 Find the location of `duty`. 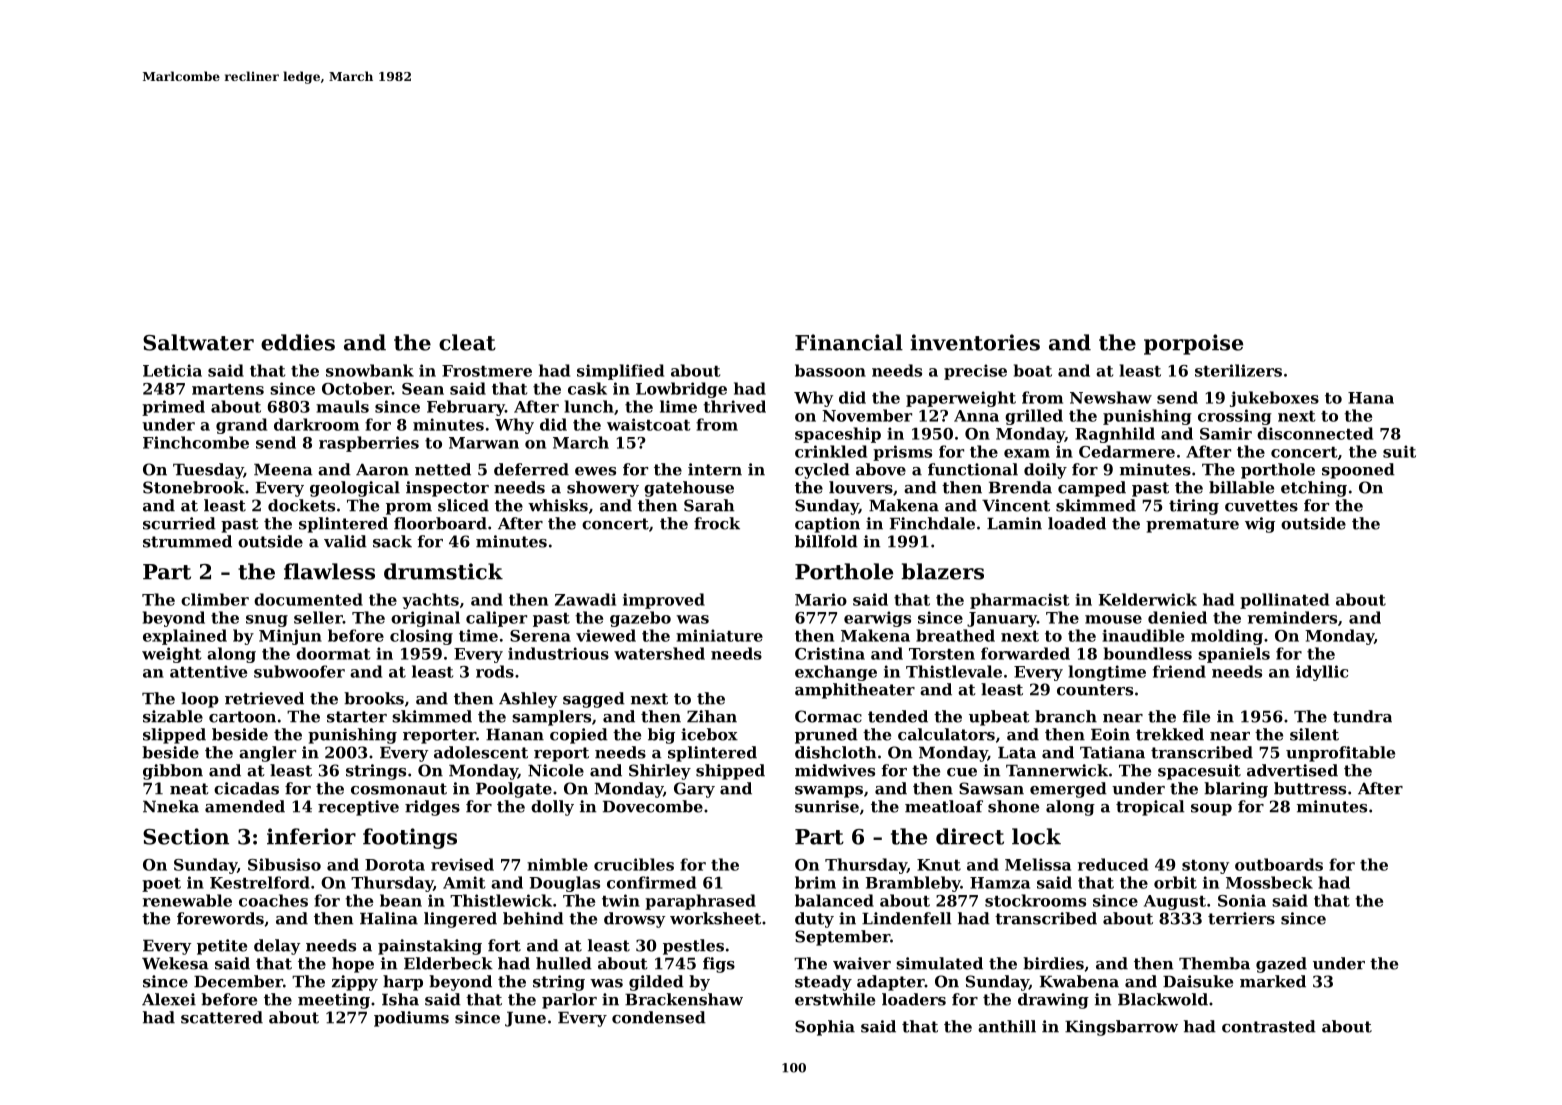

duty is located at coordinates (814, 920).
